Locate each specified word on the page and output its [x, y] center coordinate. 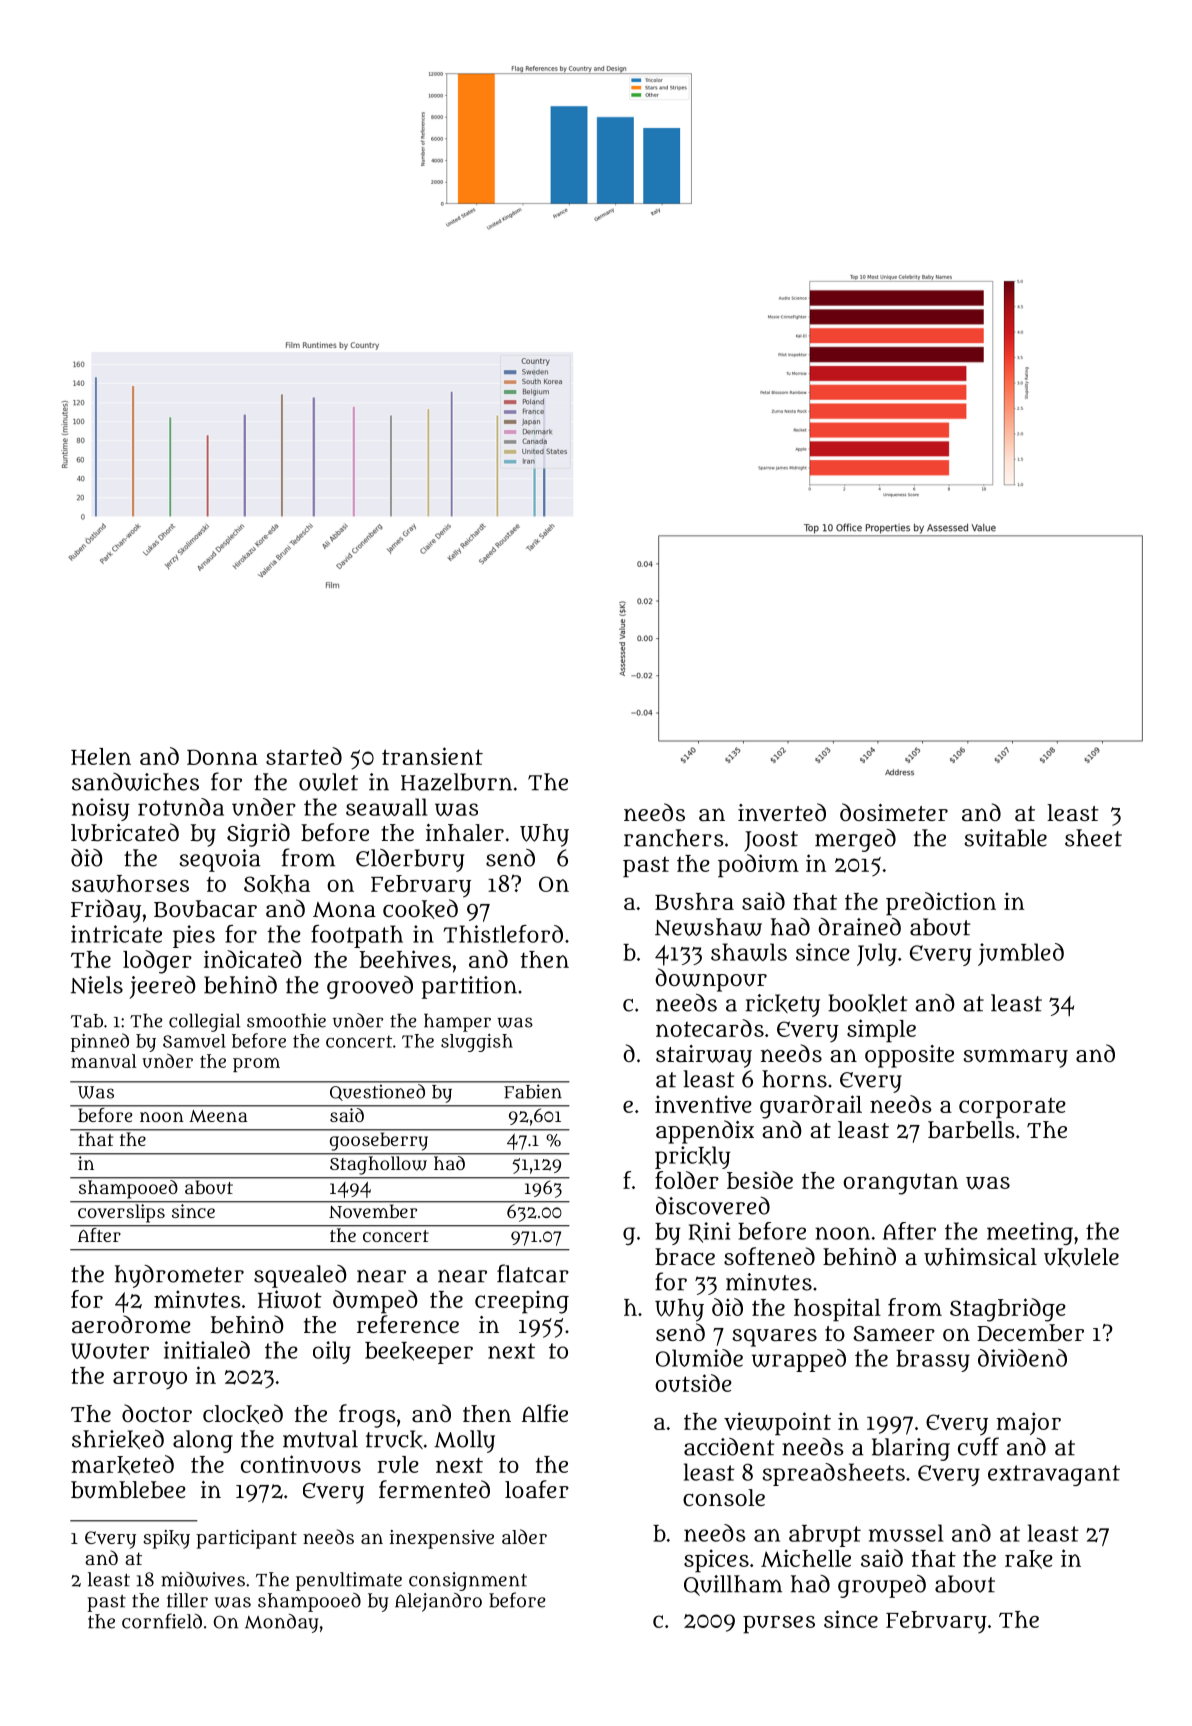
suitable [1005, 838]
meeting [1030, 1233]
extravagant [1054, 1475]
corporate [1012, 1108]
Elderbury [410, 860]
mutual [320, 1439]
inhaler [465, 832]
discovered [713, 1206]
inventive [703, 1104]
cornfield [162, 1621]
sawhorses [130, 884]
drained [859, 926]
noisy [101, 809]
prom [256, 1065]
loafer [537, 1489]
